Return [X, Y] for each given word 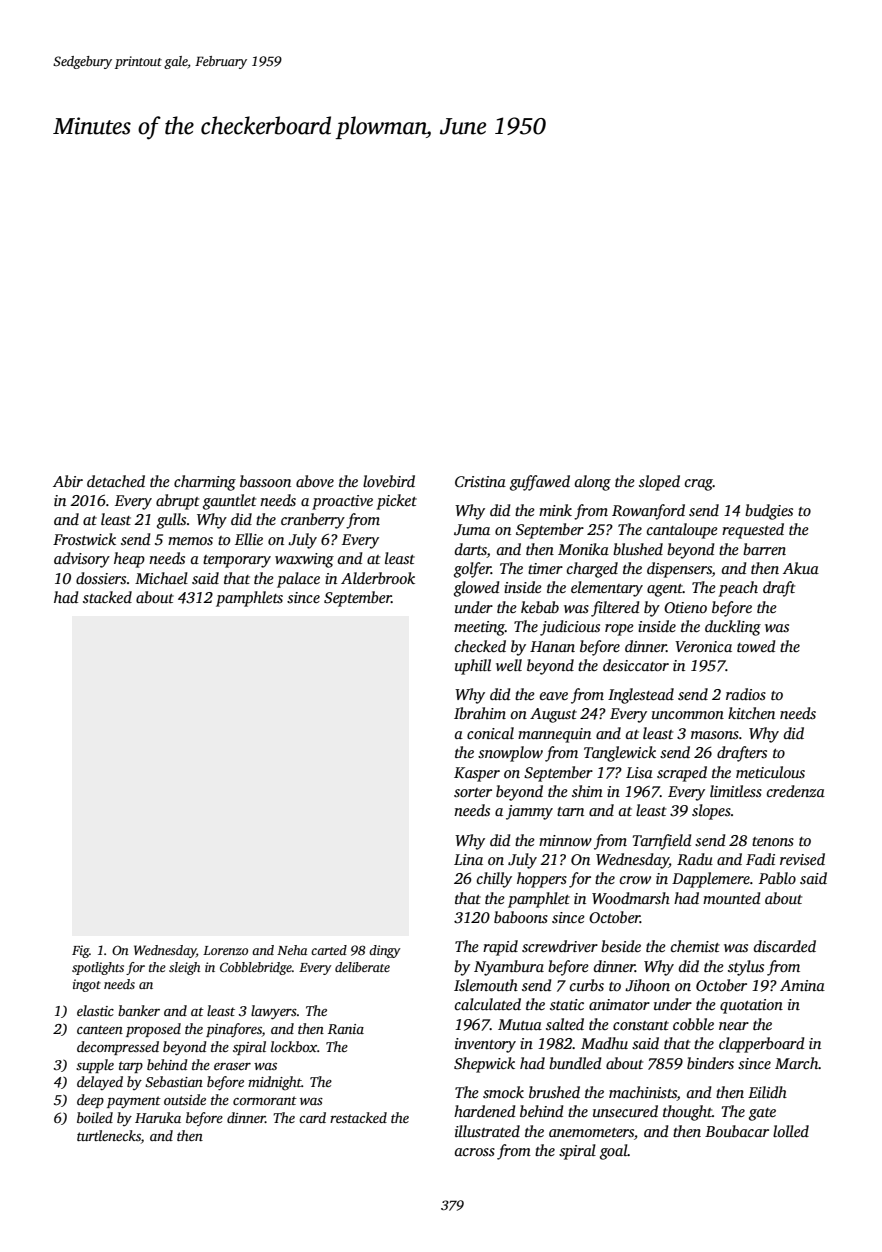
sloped [659, 483]
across [475, 1152]
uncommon [688, 715]
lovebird [389, 481]
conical [490, 733]
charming [205, 483]
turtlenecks [109, 1135]
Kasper [477, 774]
